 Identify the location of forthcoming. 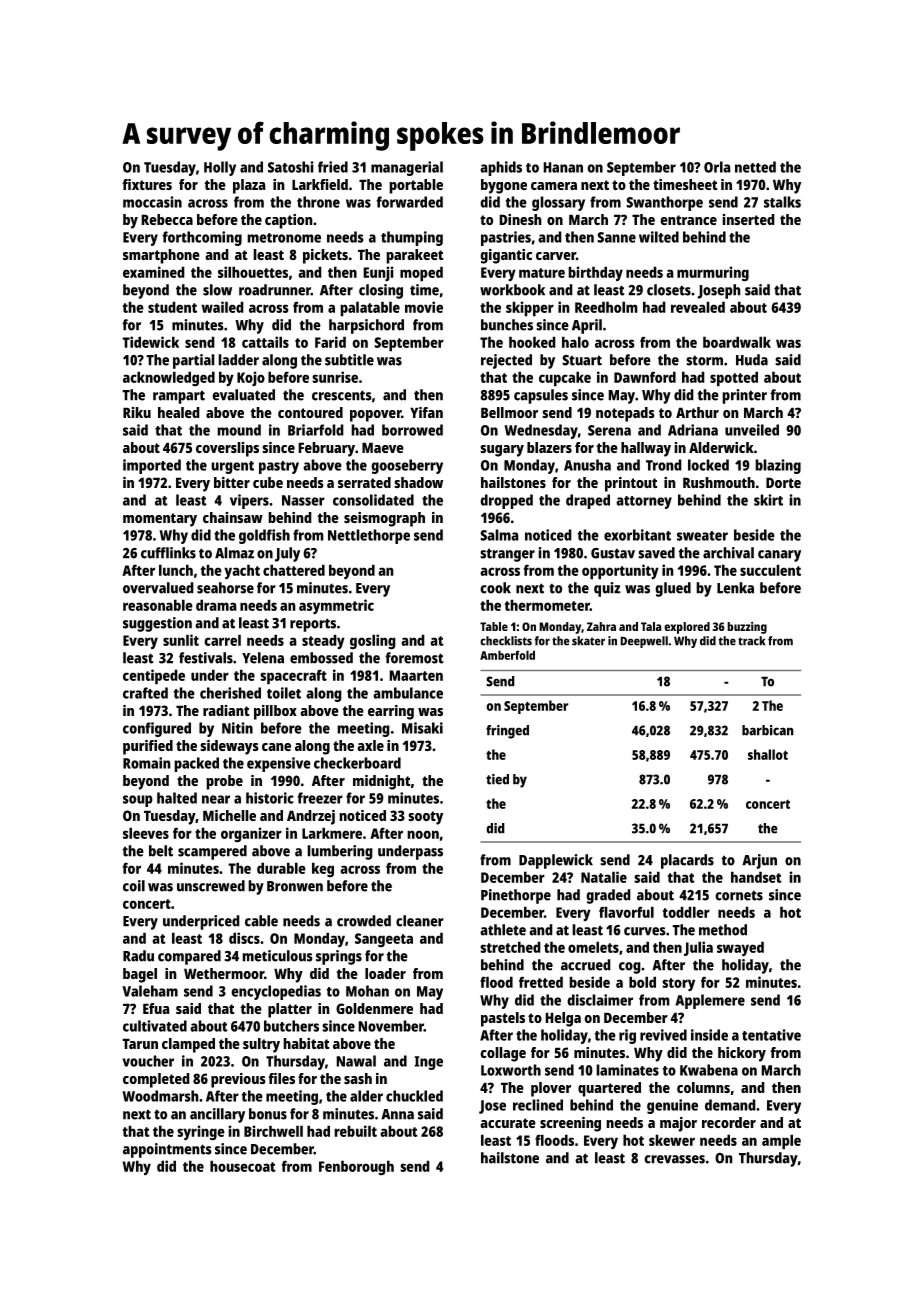
(202, 238).
